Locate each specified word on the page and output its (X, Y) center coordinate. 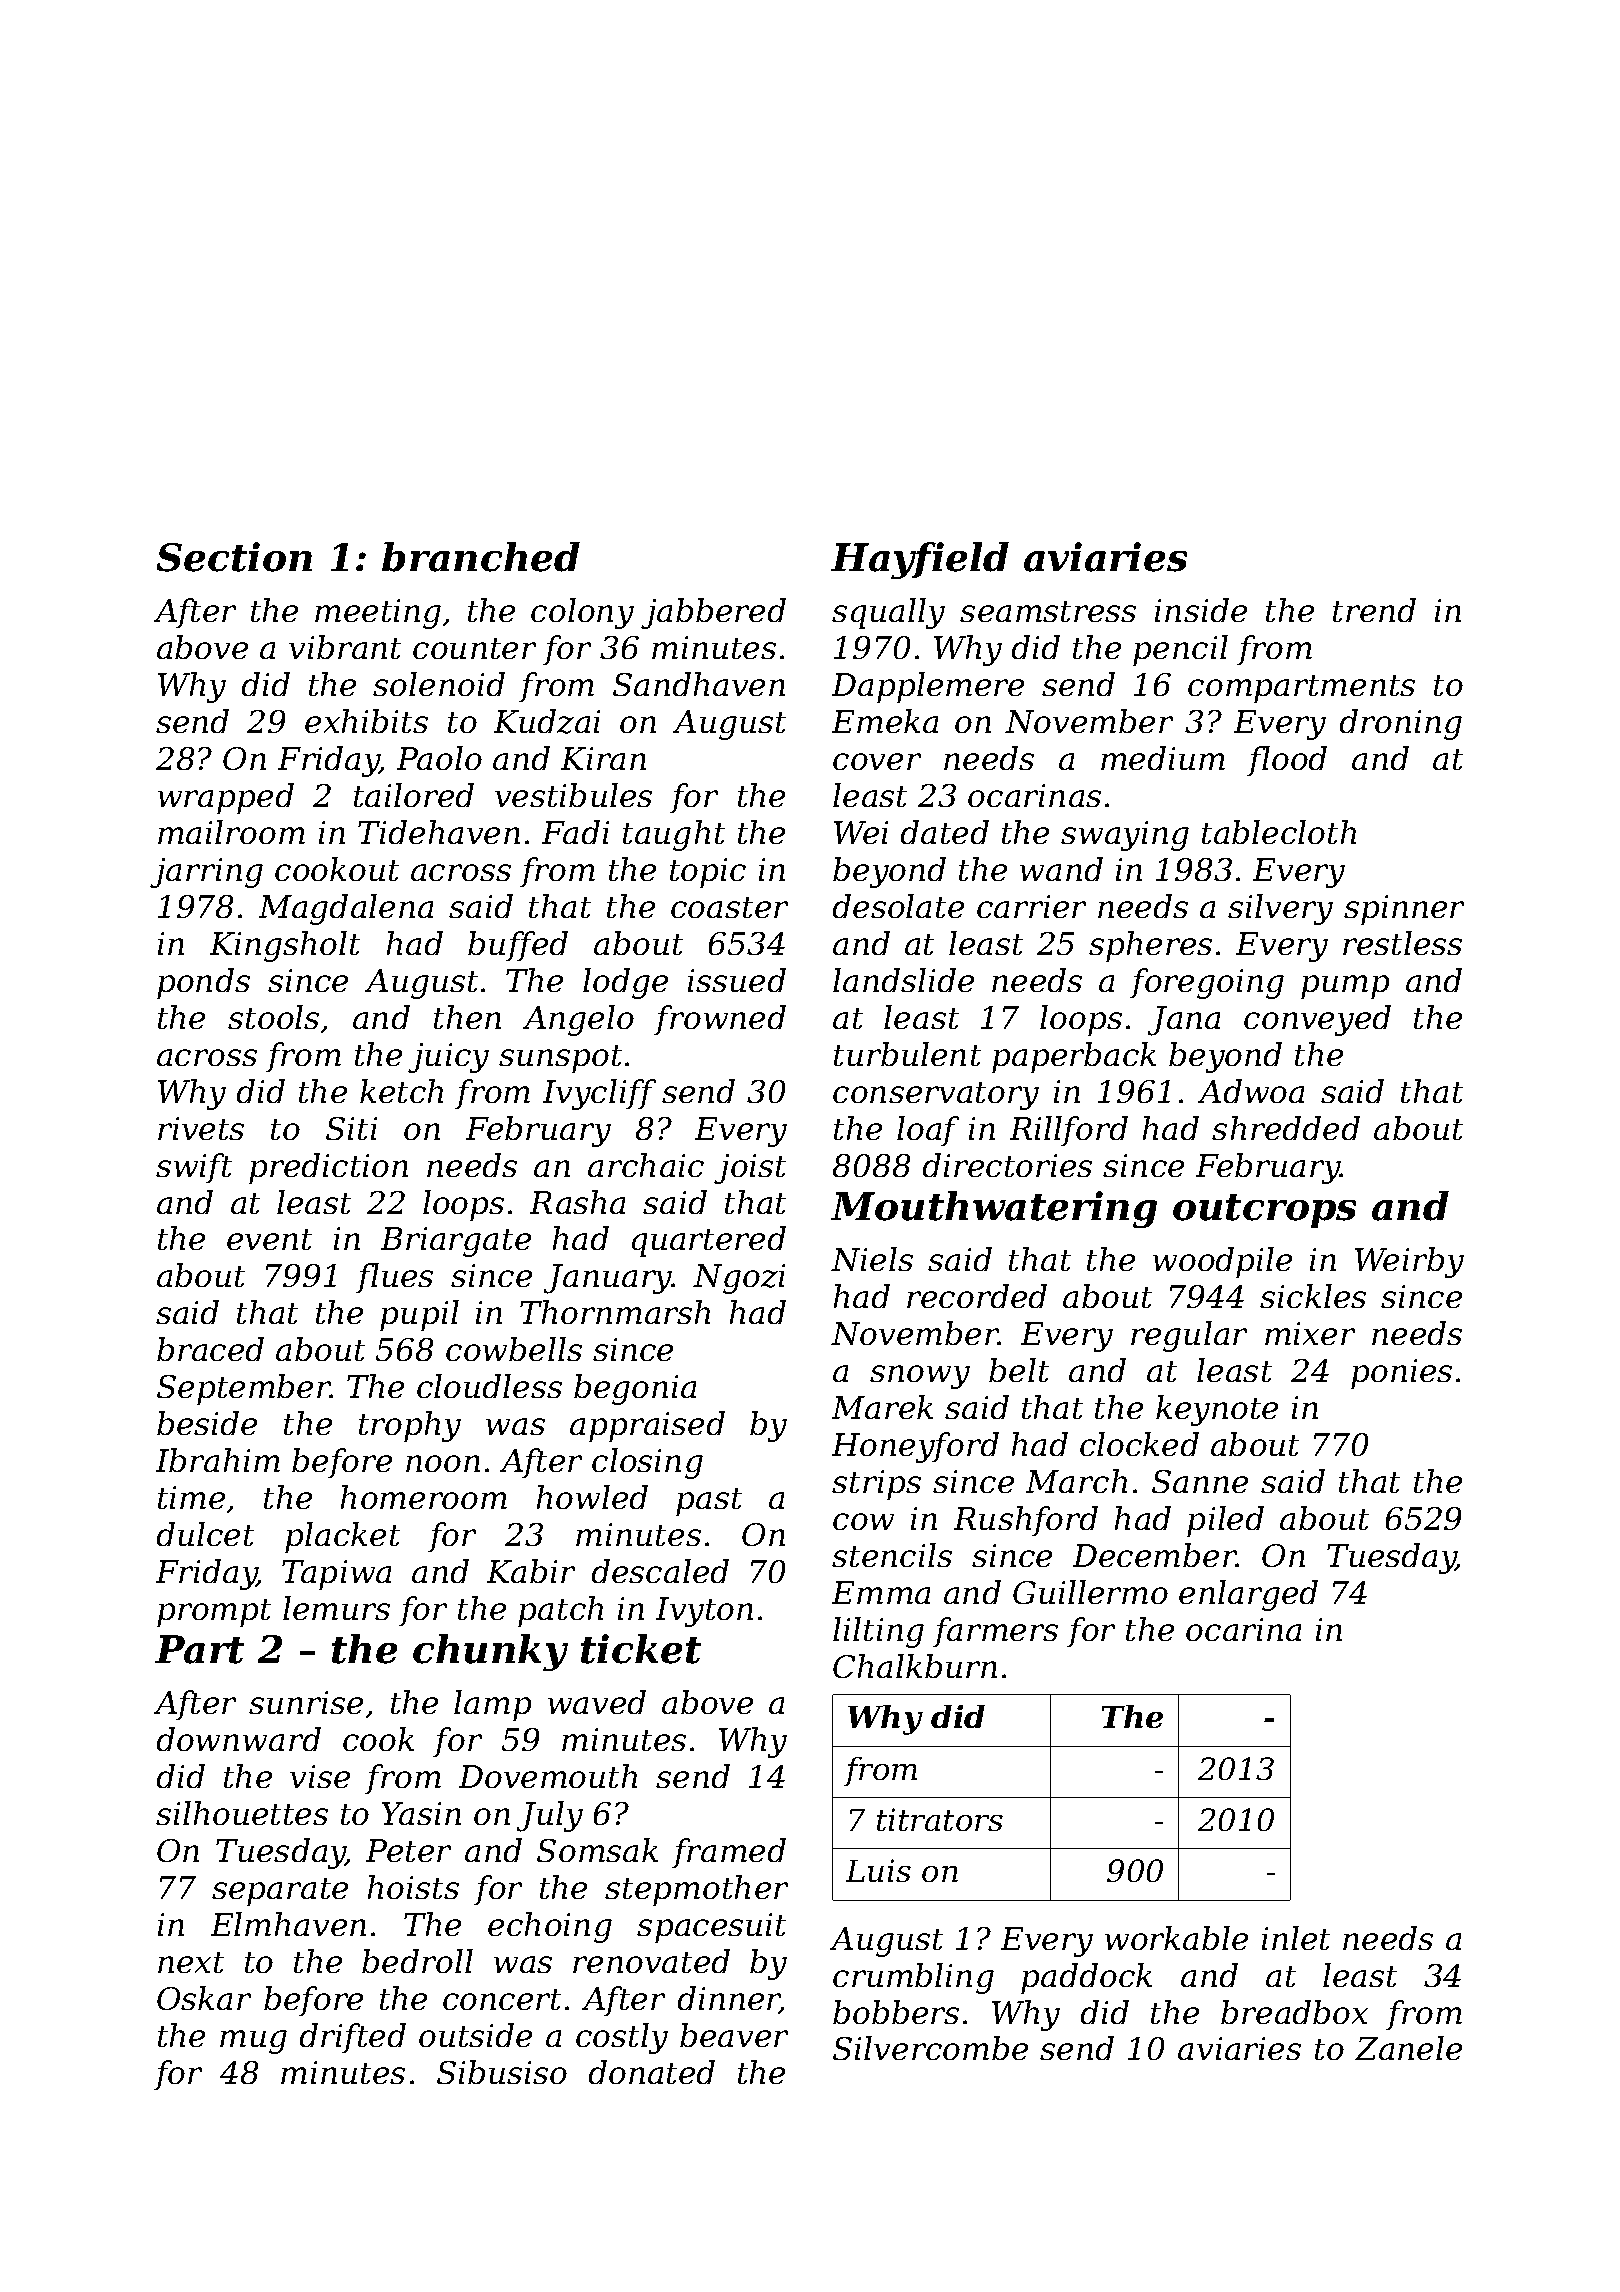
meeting (378, 614)
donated (652, 2072)
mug (253, 2042)
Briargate (456, 1242)
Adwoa (1251, 1091)
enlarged (1248, 1595)
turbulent (907, 1054)
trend (1374, 610)
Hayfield (920, 560)
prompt (214, 1613)
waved (597, 1702)
